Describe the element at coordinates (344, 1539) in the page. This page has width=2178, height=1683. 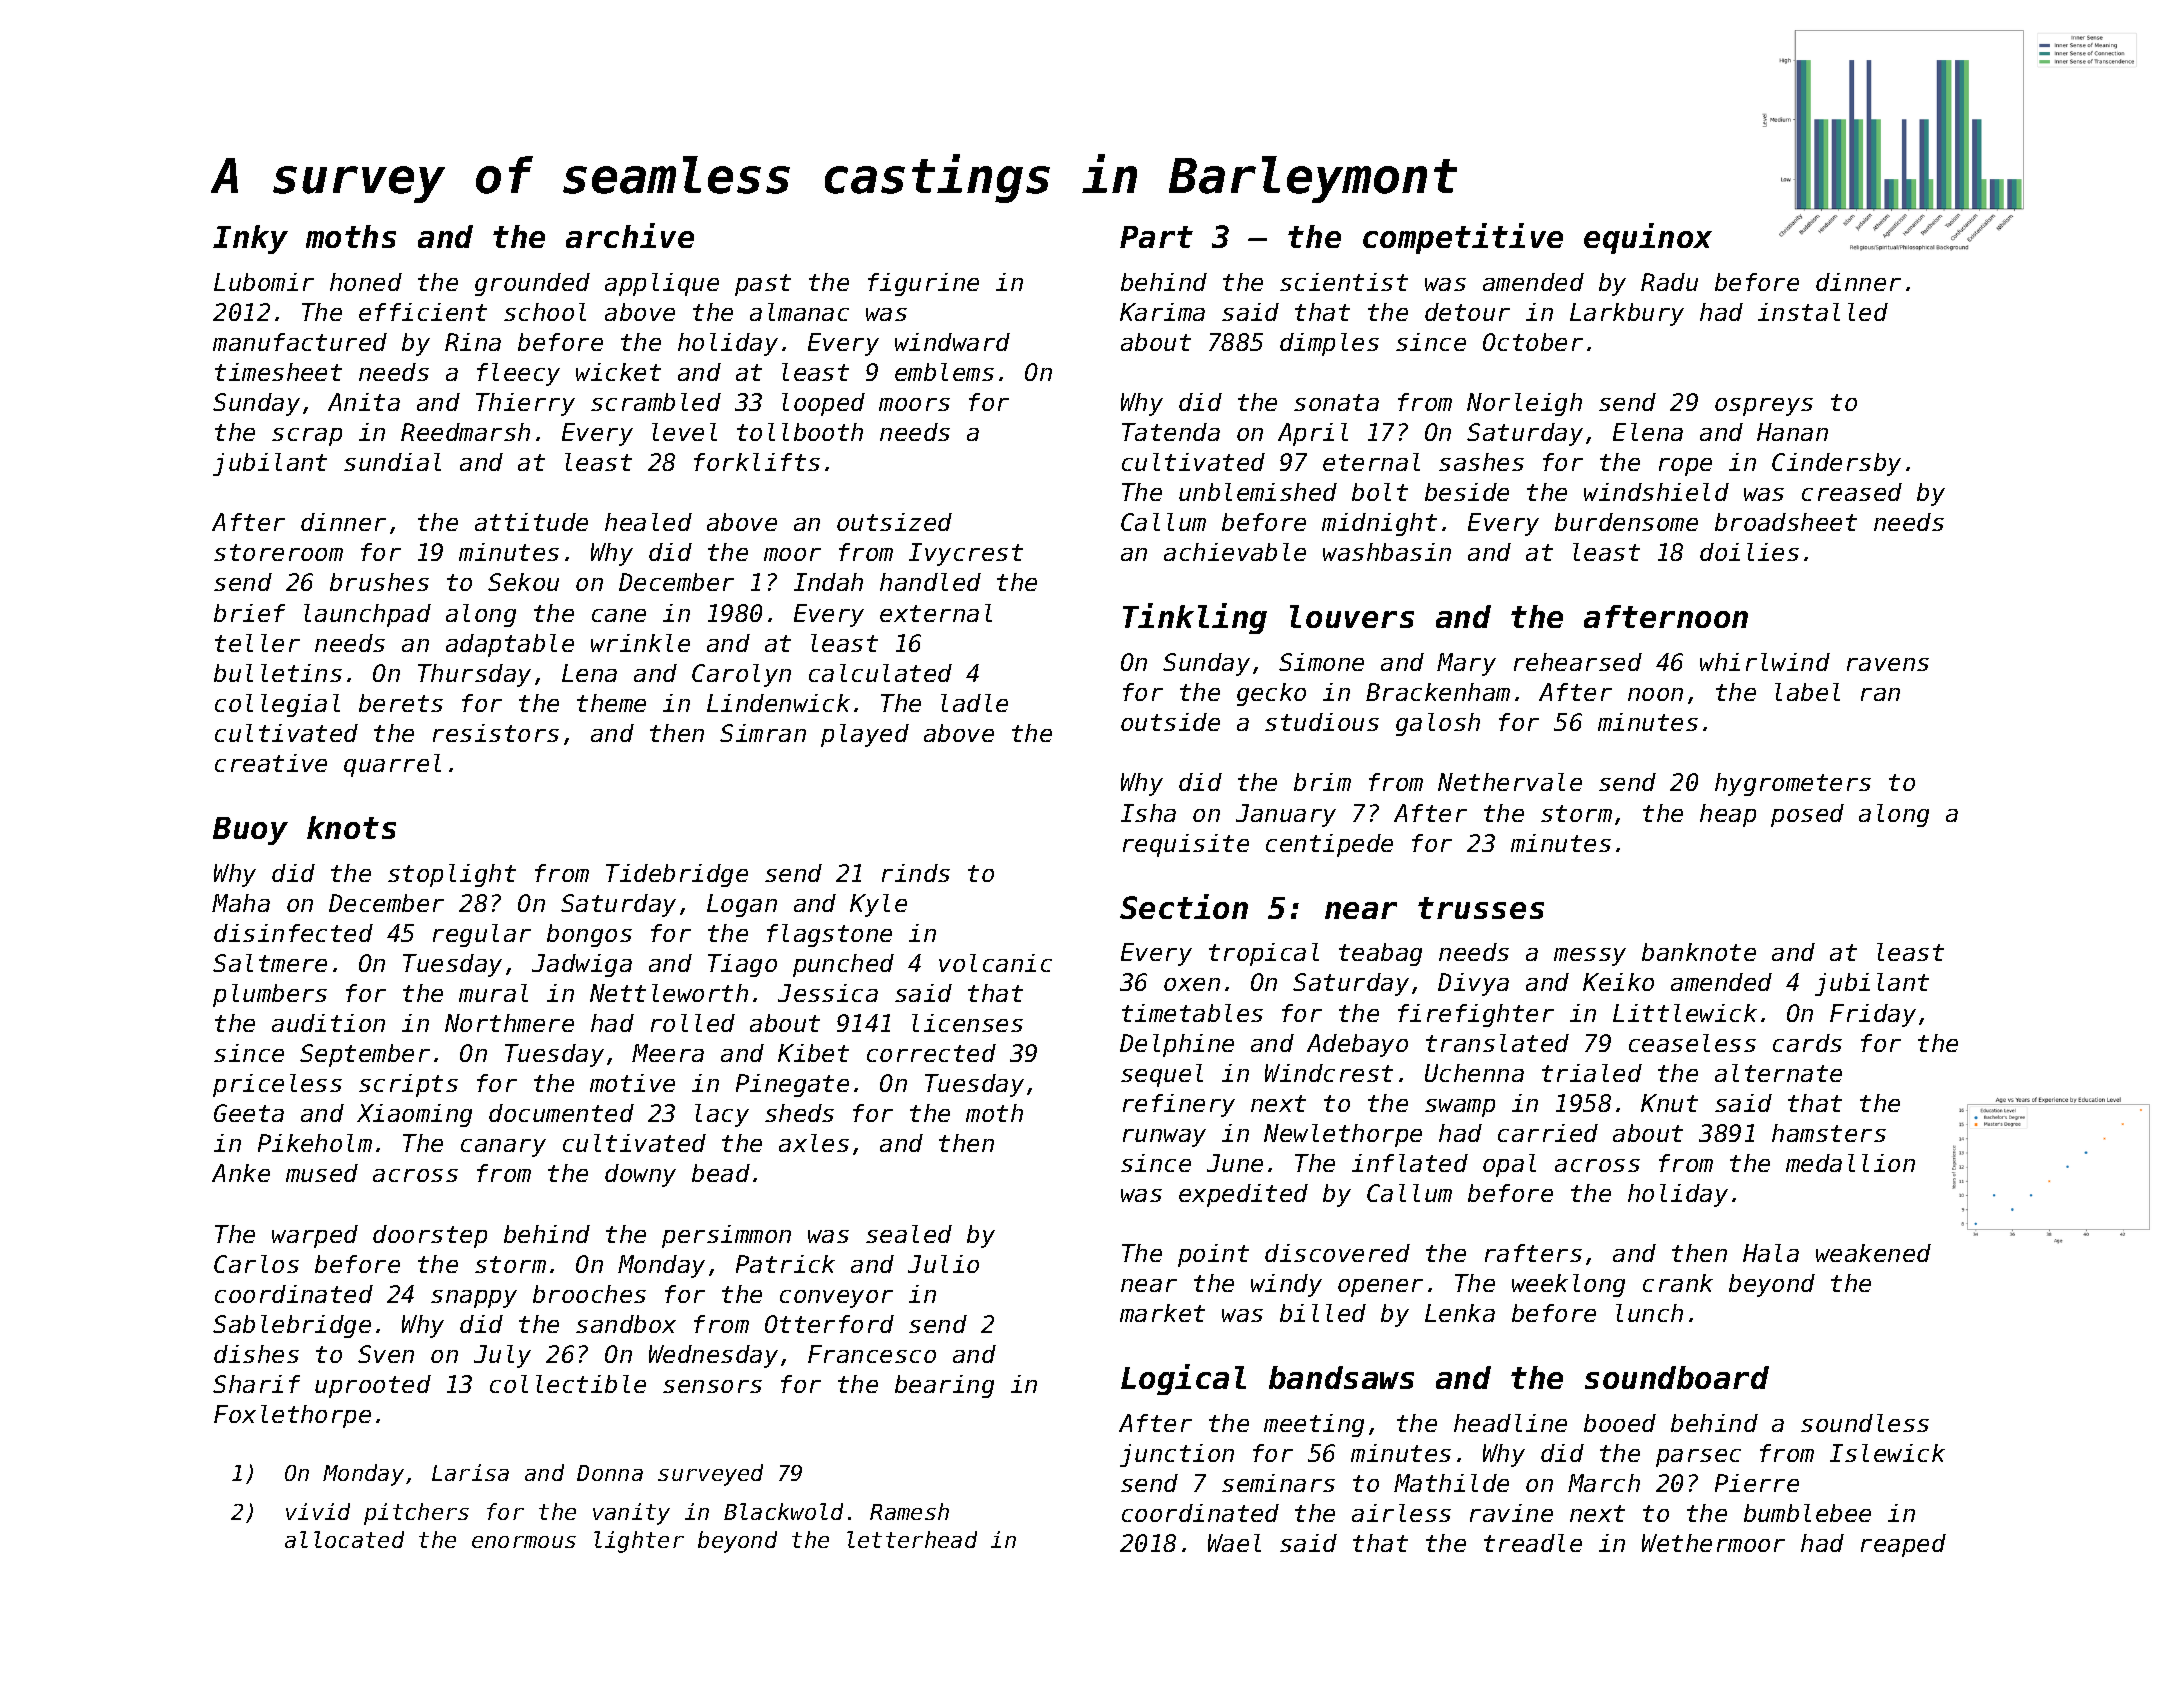
I see `allocated` at that location.
